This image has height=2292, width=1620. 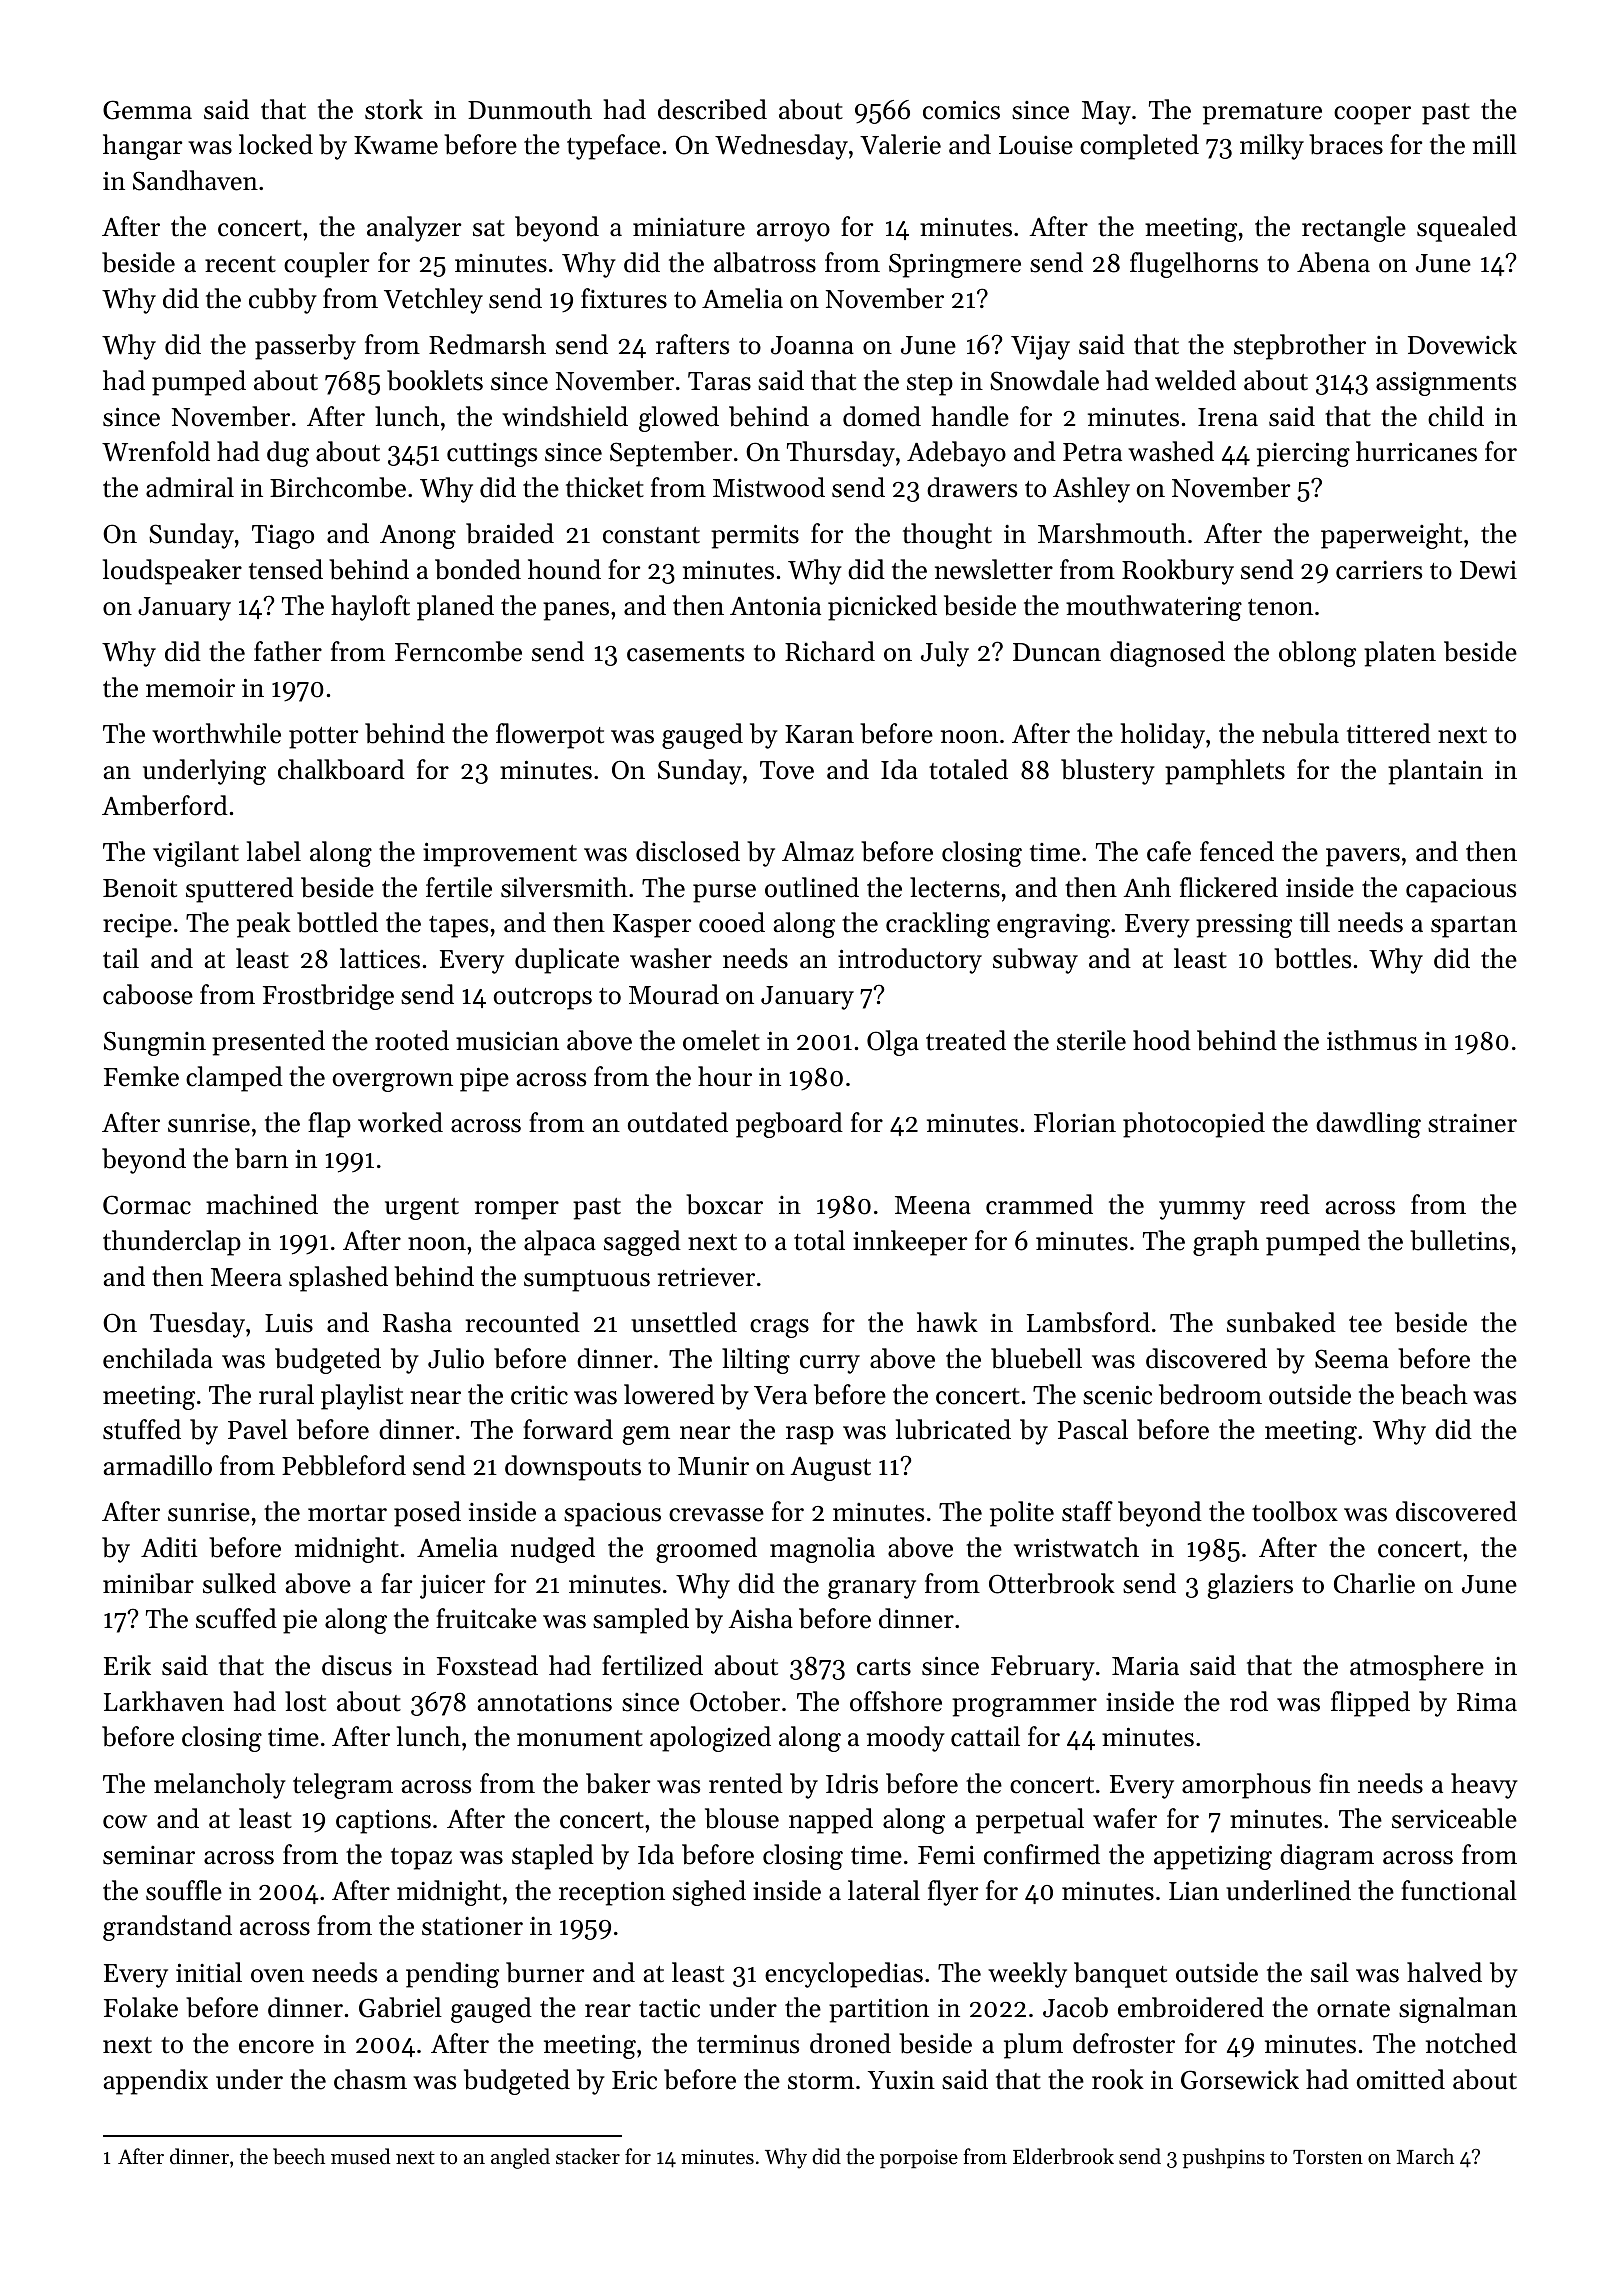 I want to click on omitted, so click(x=1401, y=2079).
